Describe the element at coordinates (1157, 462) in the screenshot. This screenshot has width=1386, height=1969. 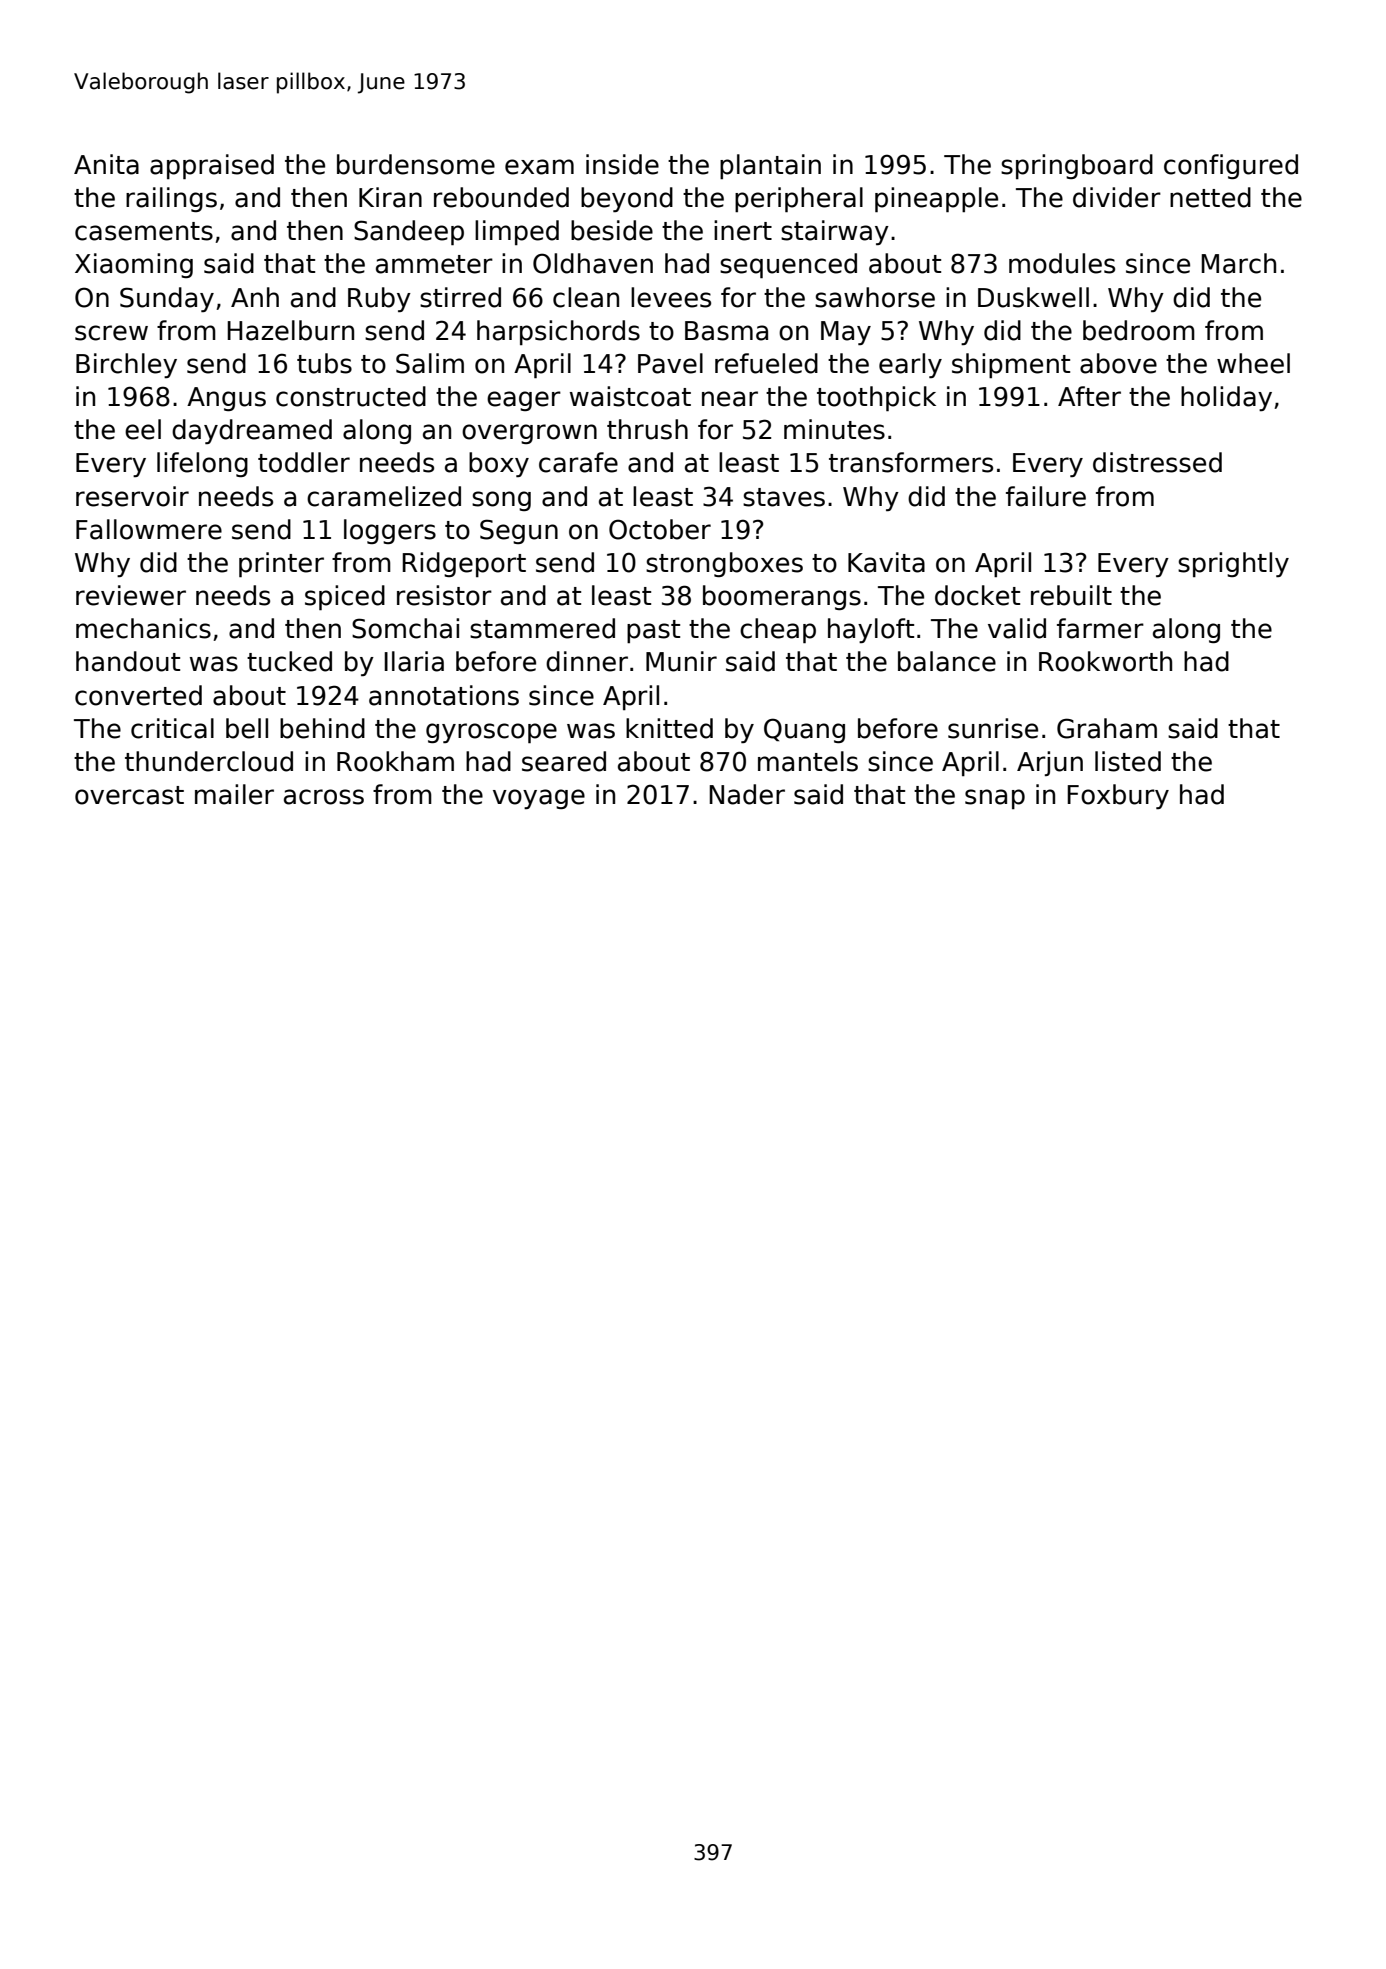
I see `distressed` at that location.
